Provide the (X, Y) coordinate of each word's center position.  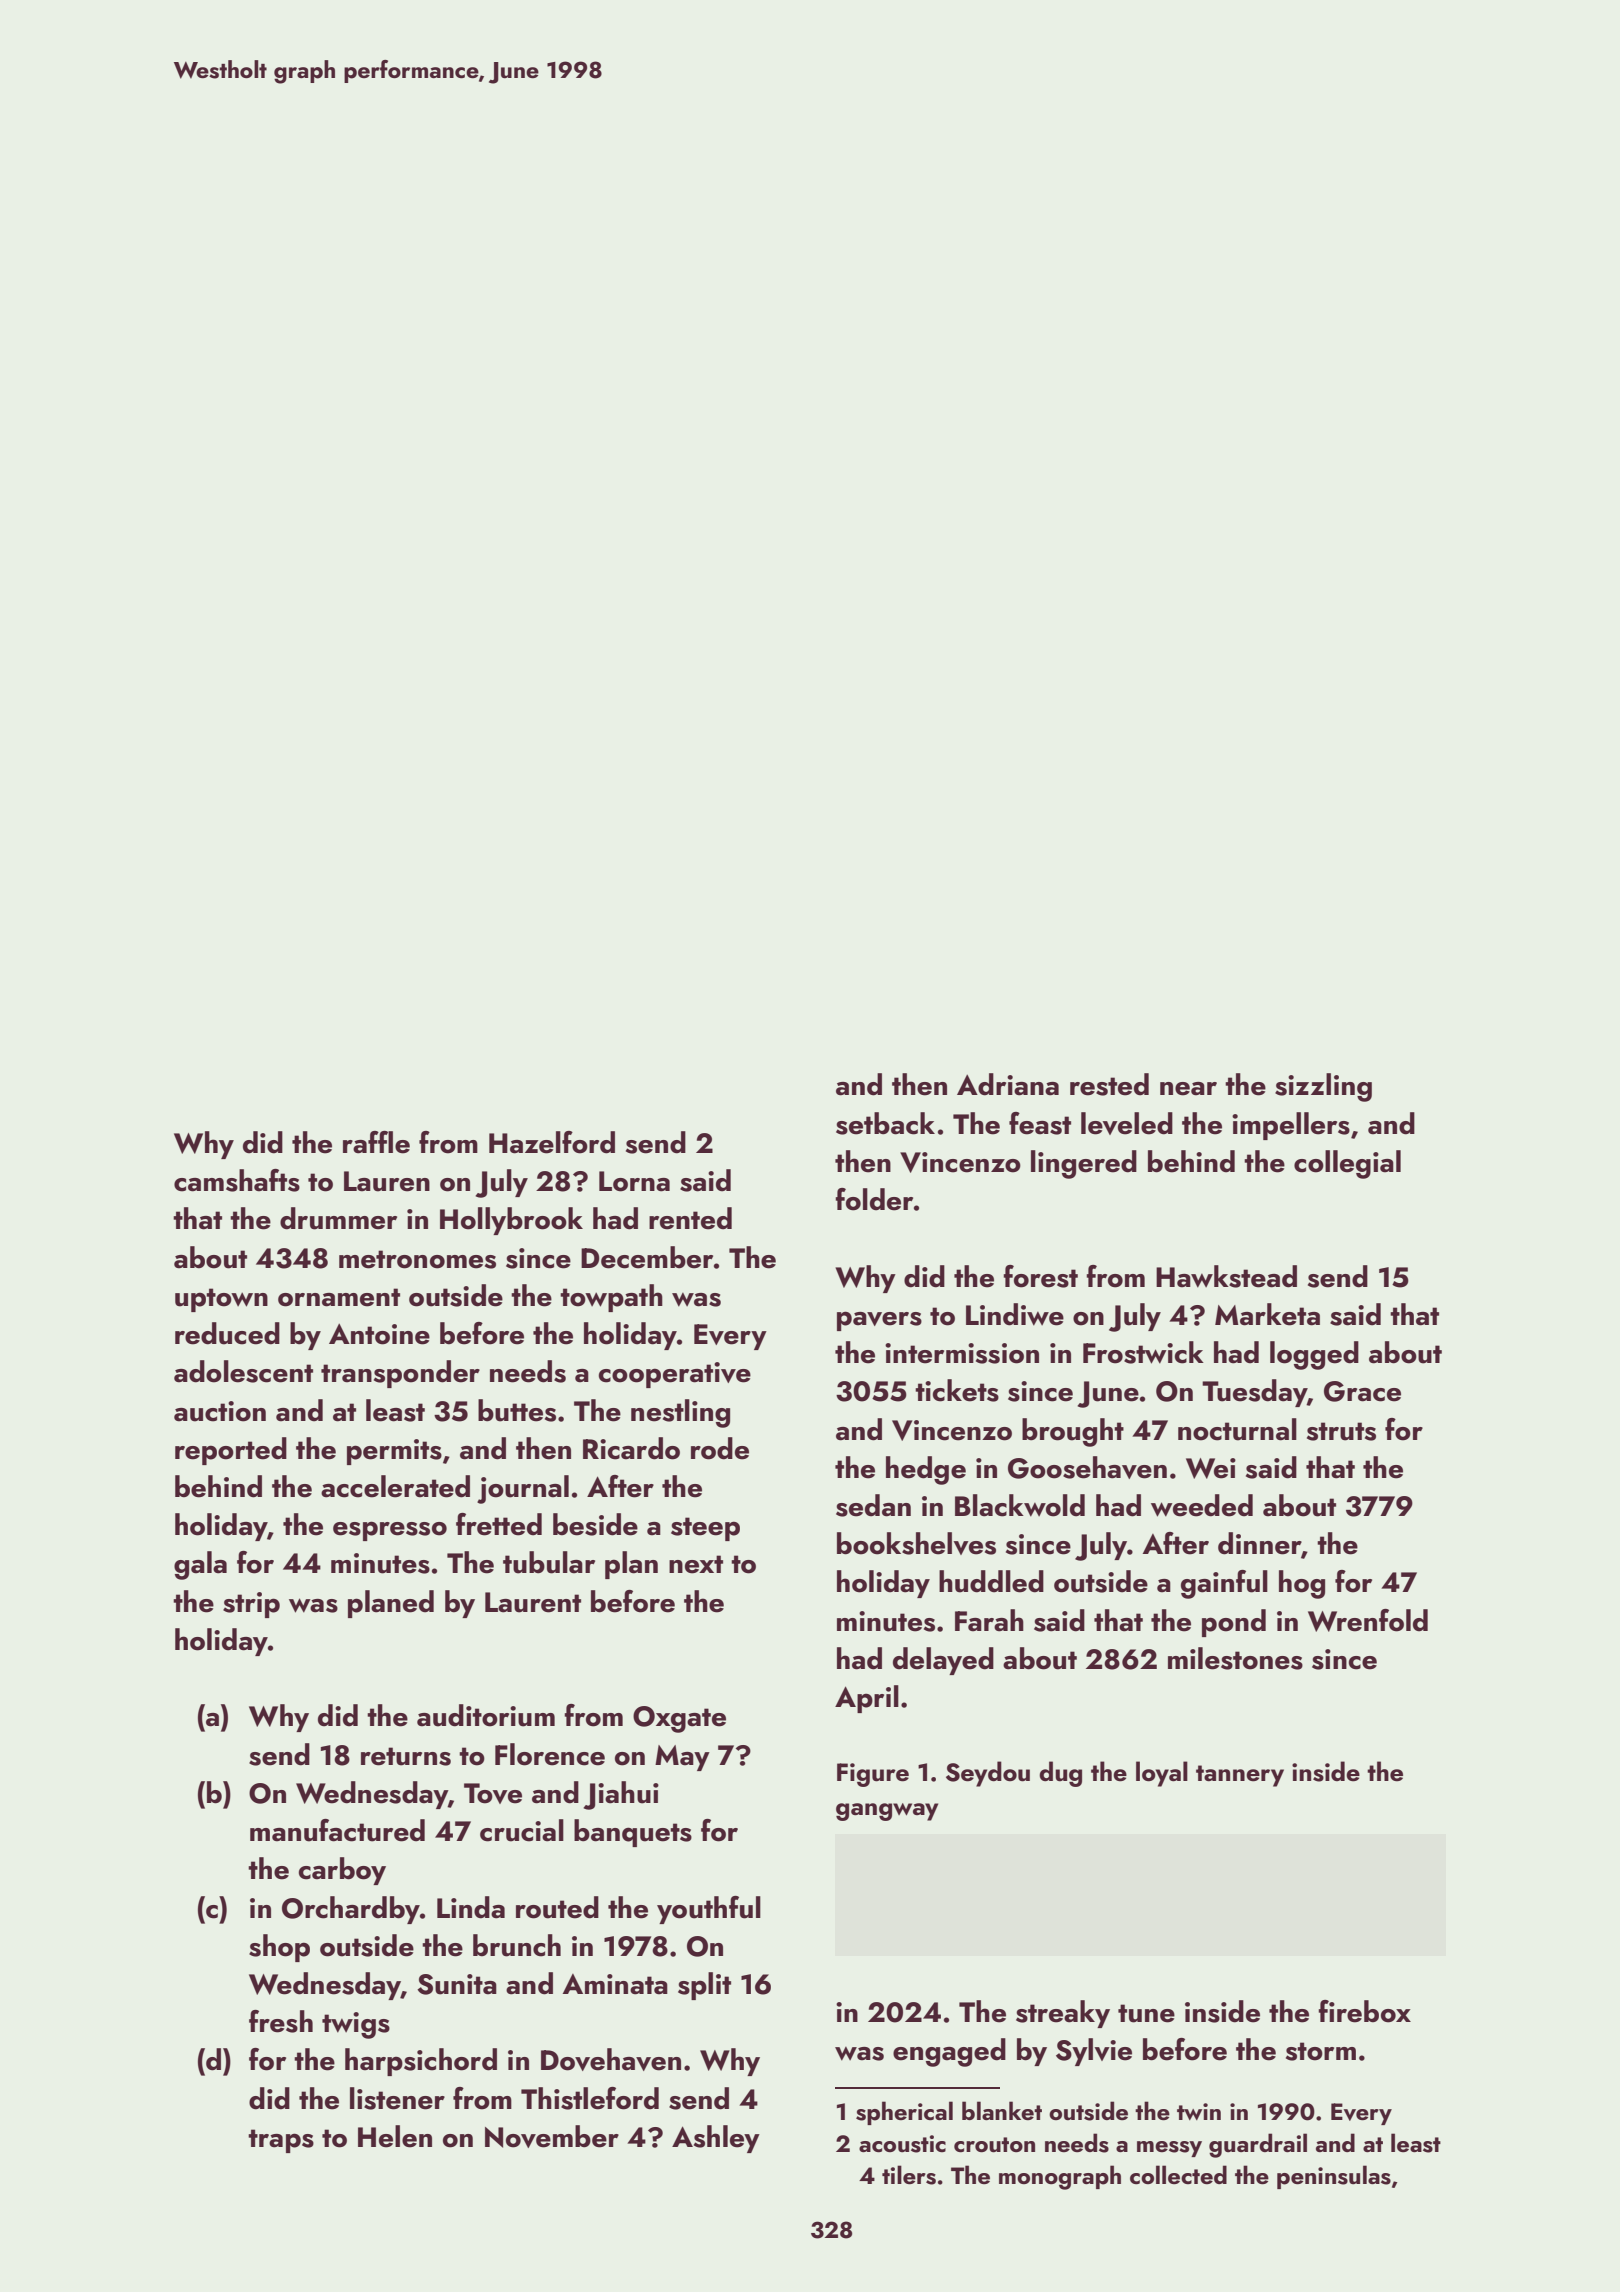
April (867, 1699)
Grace (1362, 1391)
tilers (909, 2175)
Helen (395, 2136)
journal (523, 1489)
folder (874, 1199)
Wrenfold (1368, 1620)
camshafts (237, 1180)
